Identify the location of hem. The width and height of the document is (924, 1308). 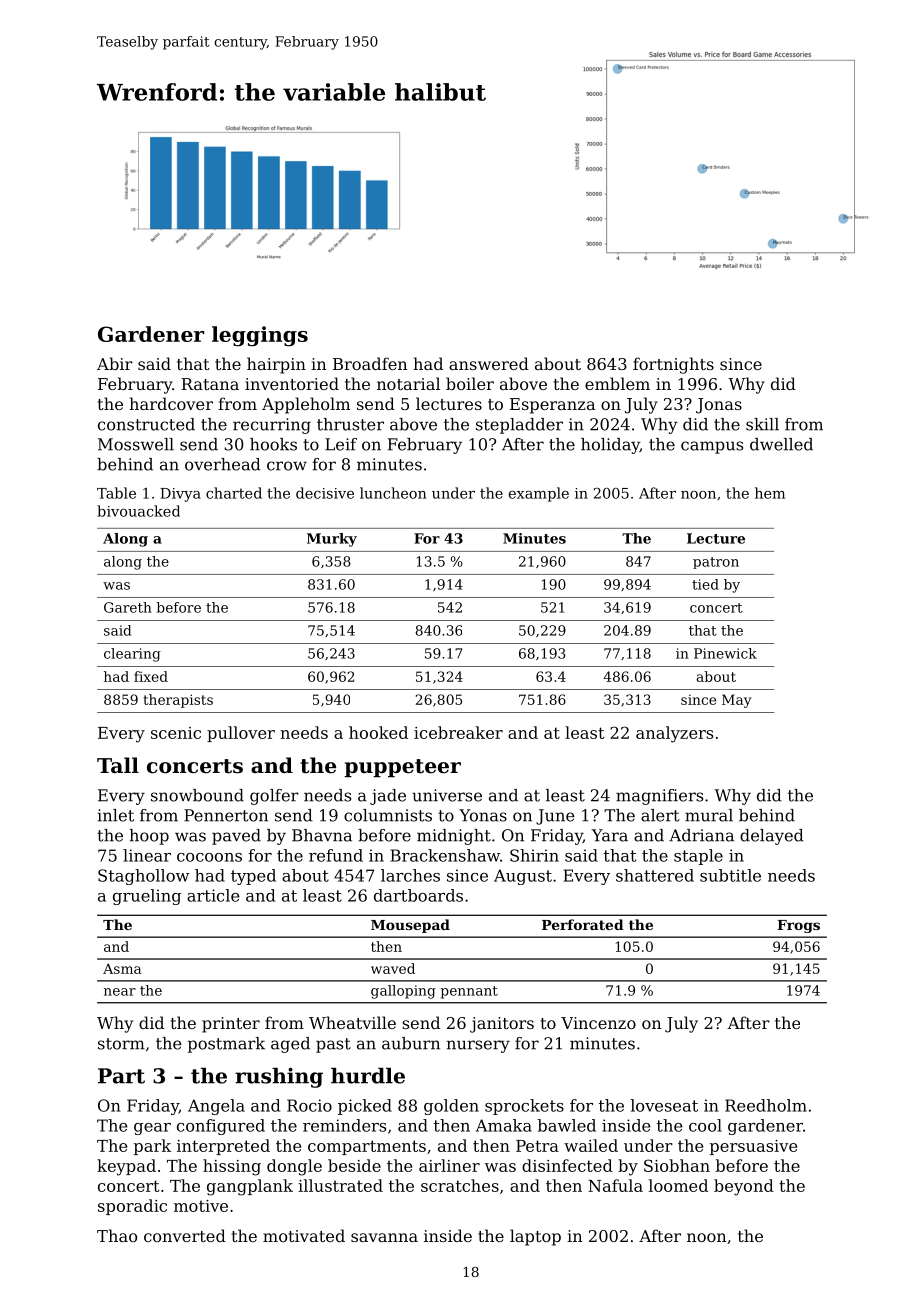
(770, 493).
